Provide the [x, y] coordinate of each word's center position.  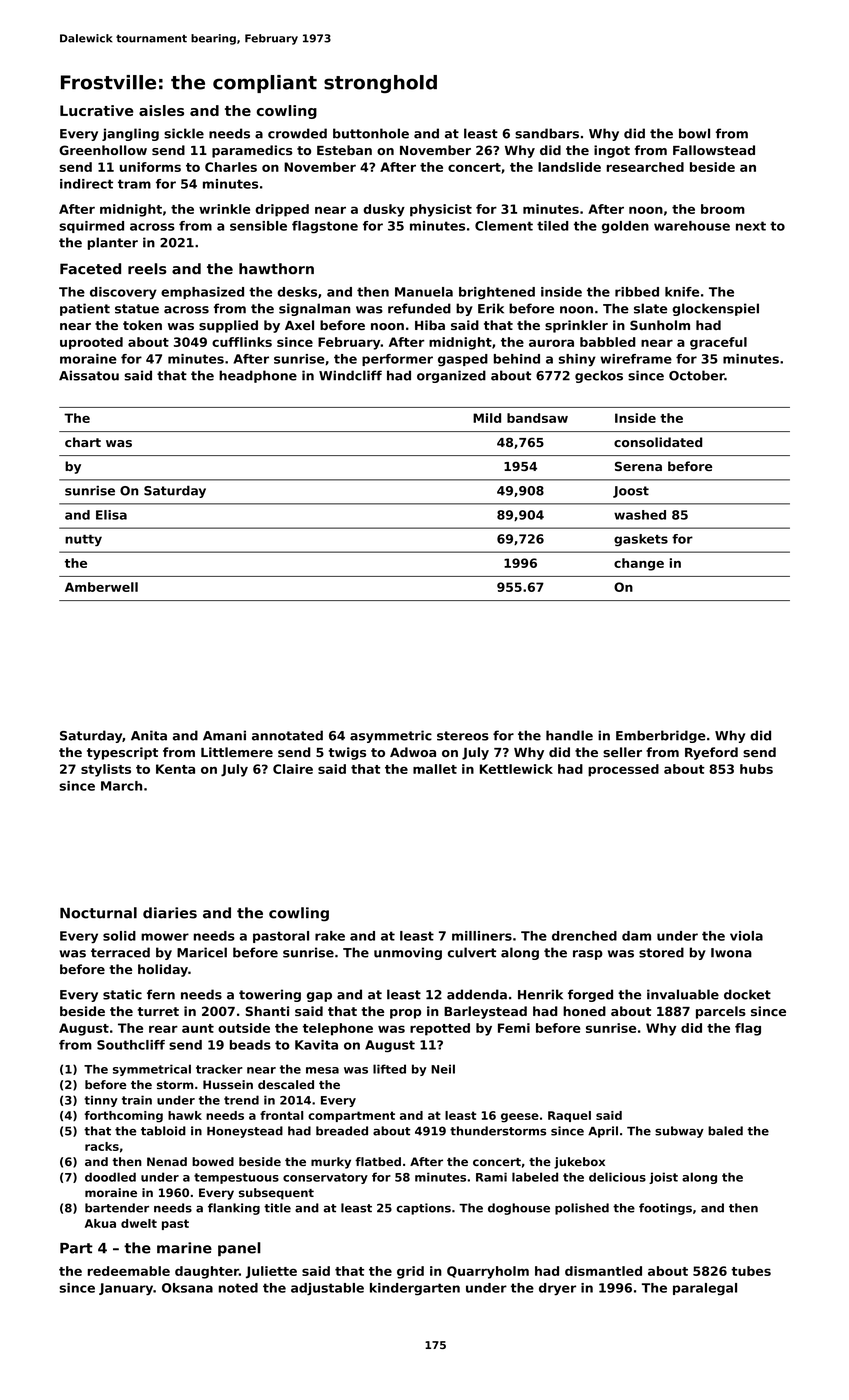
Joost [631, 492]
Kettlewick [516, 769]
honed [584, 1011]
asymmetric [391, 736]
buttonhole [371, 133]
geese [520, 1118]
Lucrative [97, 110]
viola [746, 936]
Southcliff [131, 1045]
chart [83, 442]
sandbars [547, 133]
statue [137, 309]
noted [238, 1288]
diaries [170, 913]
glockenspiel [715, 309]
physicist [441, 210]
